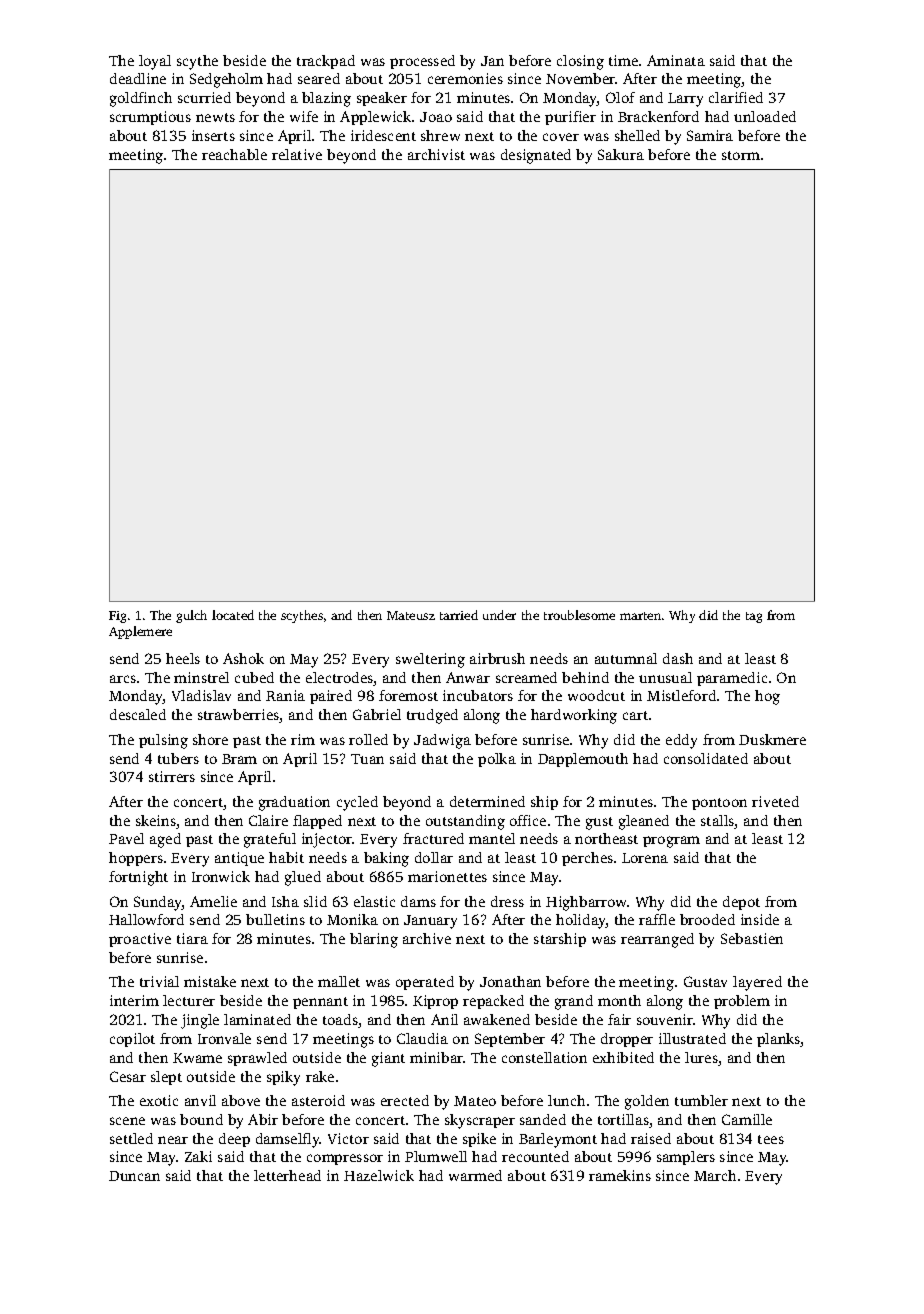 This document has height=1314, width=924. What do you see at coordinates (499, 615) in the document?
I see `under` at bounding box center [499, 615].
